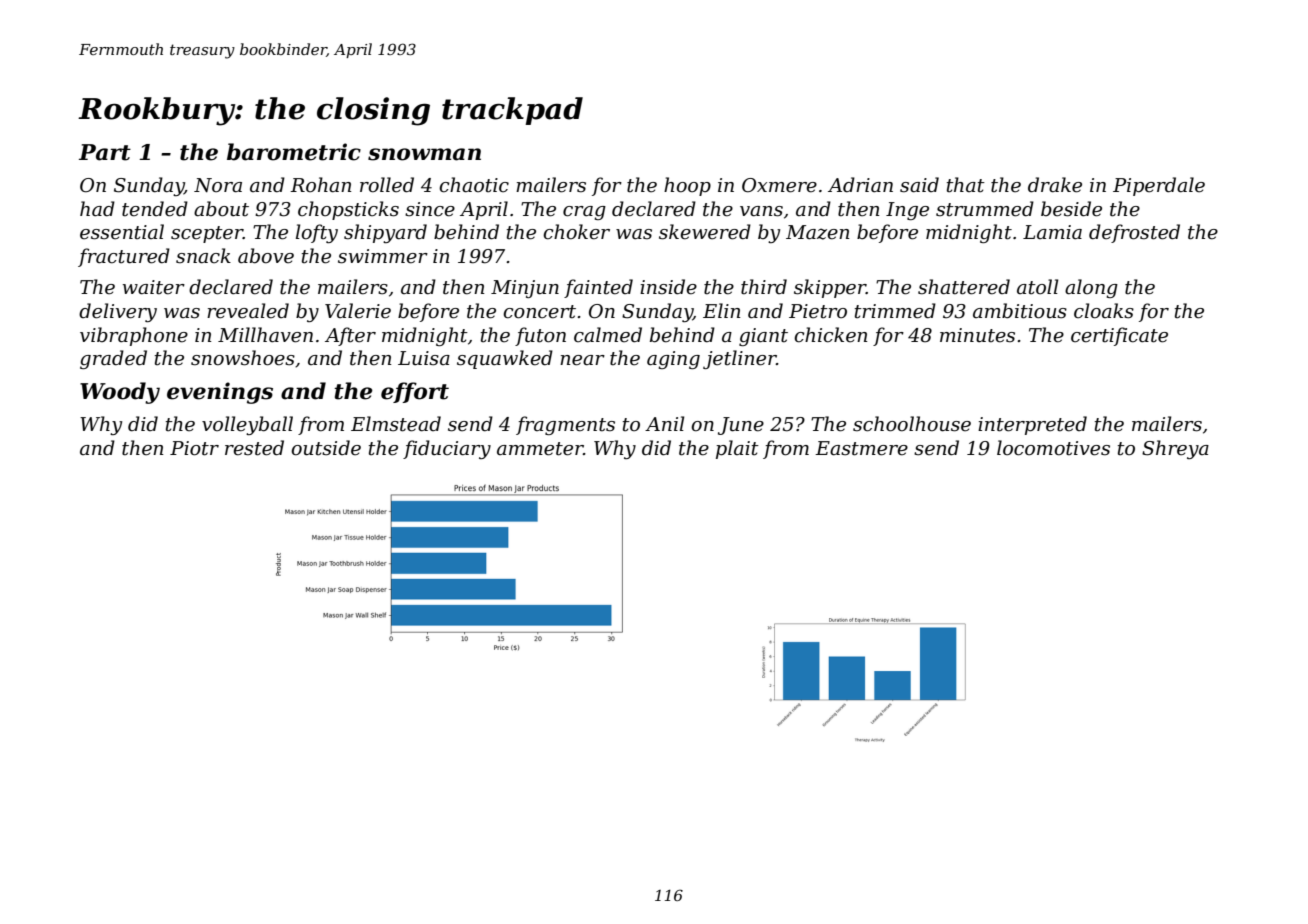 The width and height of the screenshot is (1308, 924). I want to click on barometric, so click(294, 152).
